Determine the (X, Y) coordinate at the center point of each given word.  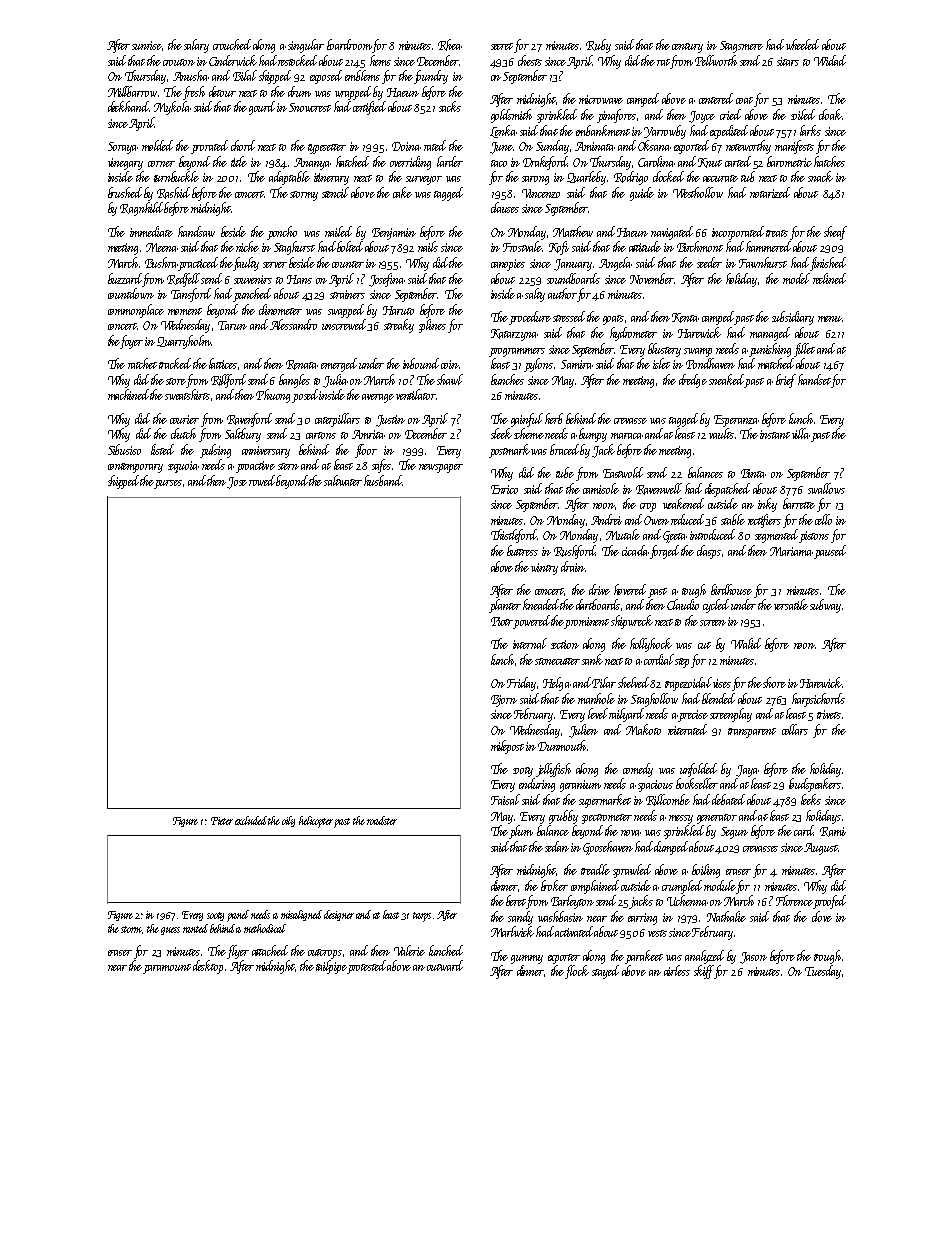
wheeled (802, 44)
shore (774, 682)
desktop (208, 967)
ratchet (142, 363)
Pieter (222, 821)
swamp (698, 352)
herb (554, 418)
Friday (521, 684)
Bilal (245, 75)
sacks (450, 106)
